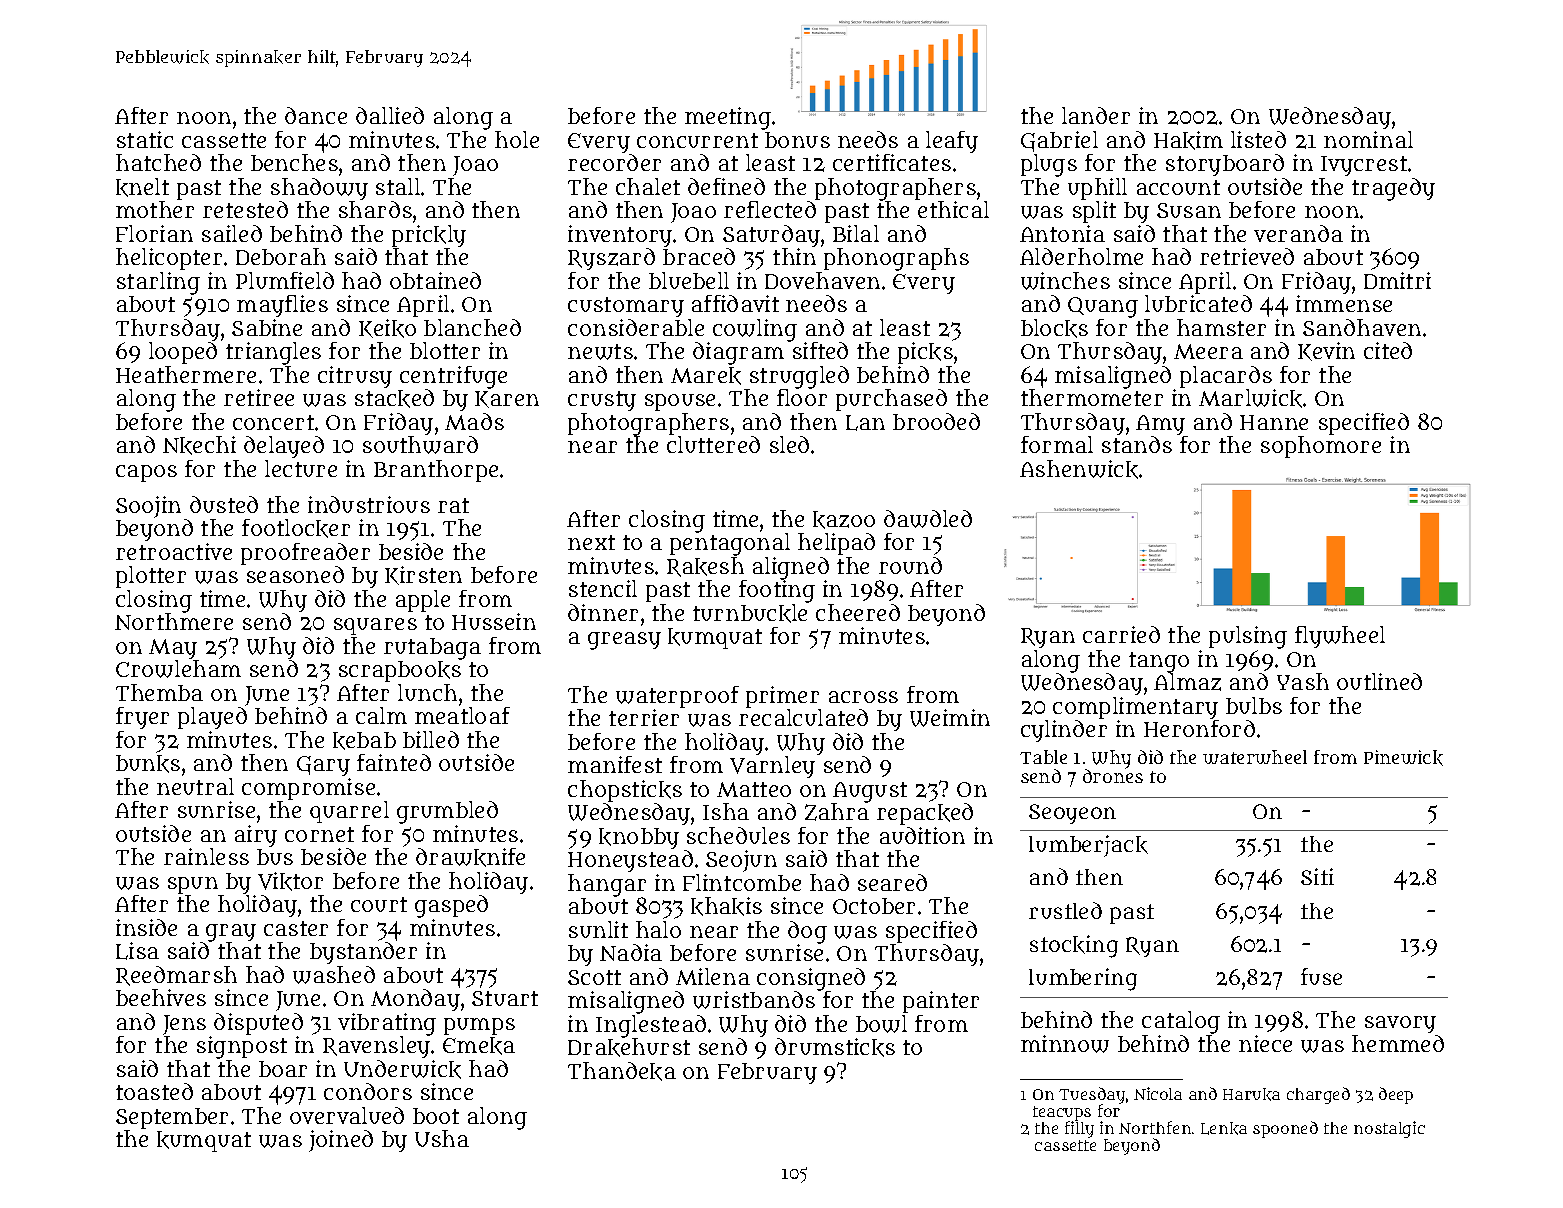 This screenshot has width=1563, height=1208. I want to click on flywheel, so click(1340, 637).
